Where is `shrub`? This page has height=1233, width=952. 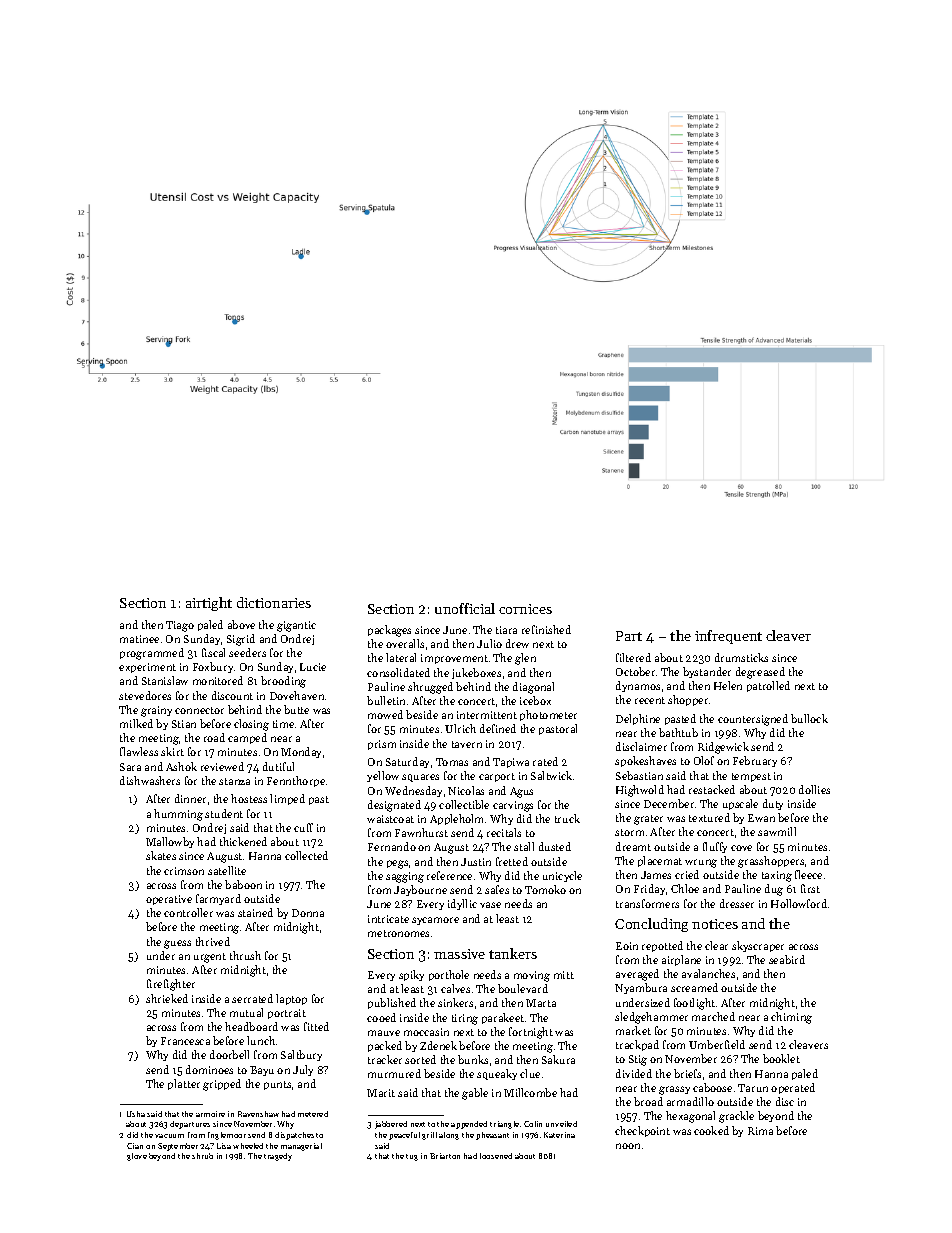
shrub is located at coordinates (202, 1156).
